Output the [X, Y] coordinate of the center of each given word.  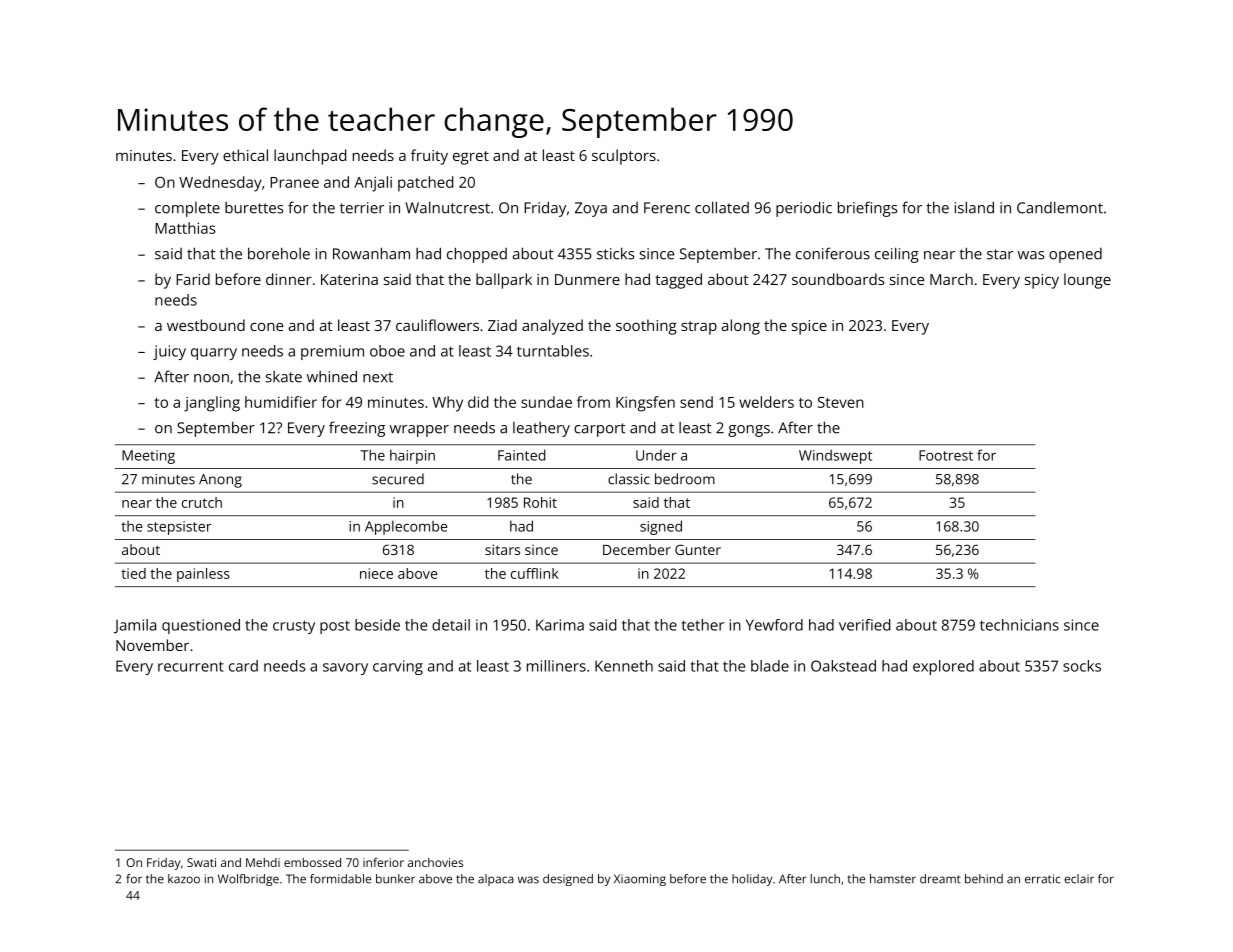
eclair [1079, 879]
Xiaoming [640, 880]
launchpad [310, 157]
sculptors [624, 157]
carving [398, 667]
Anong [220, 481]
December [637, 549]
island [974, 207]
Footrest [946, 455]
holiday [752, 880]
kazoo [184, 879]
